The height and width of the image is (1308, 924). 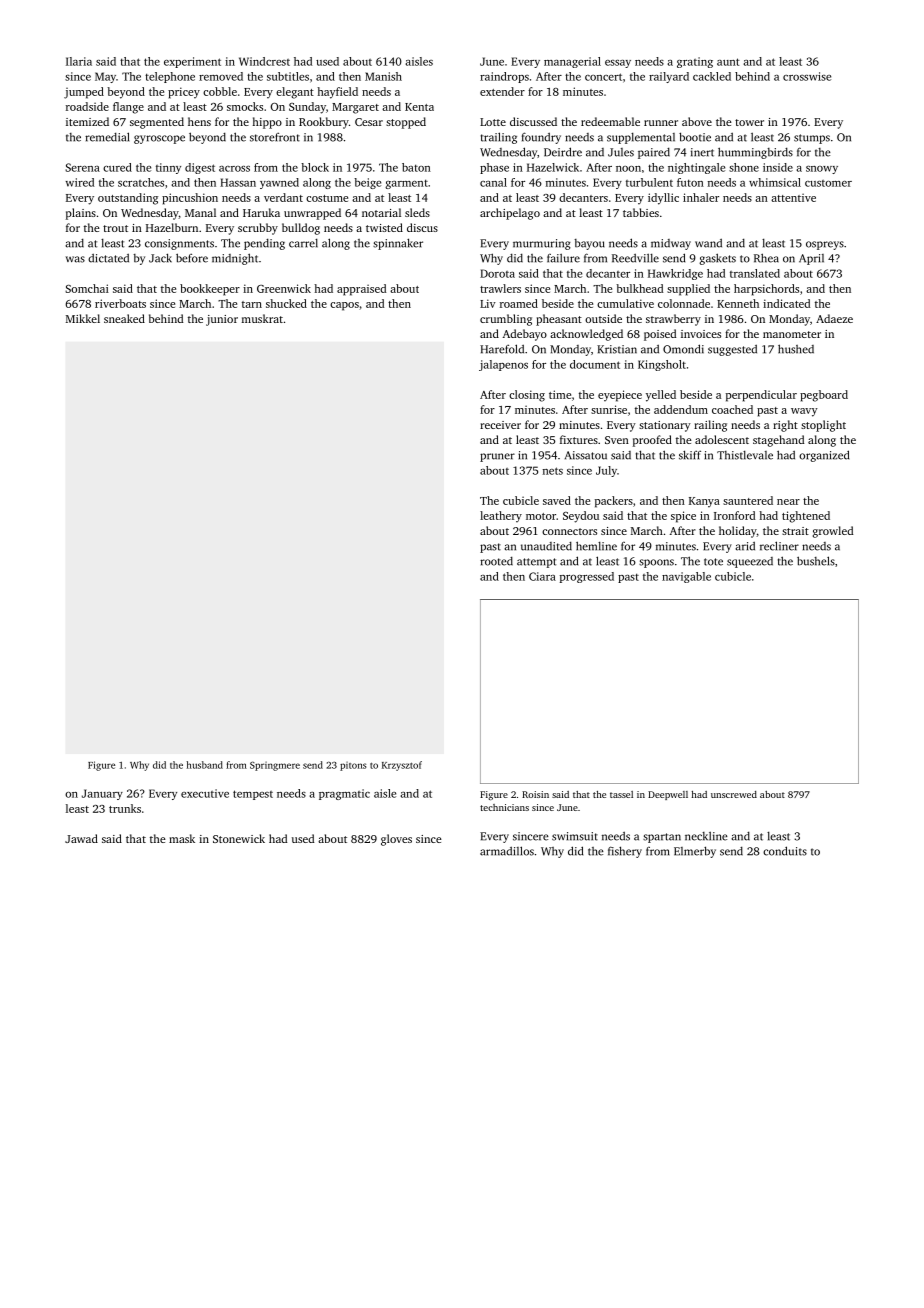 I want to click on unscrewed, so click(x=734, y=794).
